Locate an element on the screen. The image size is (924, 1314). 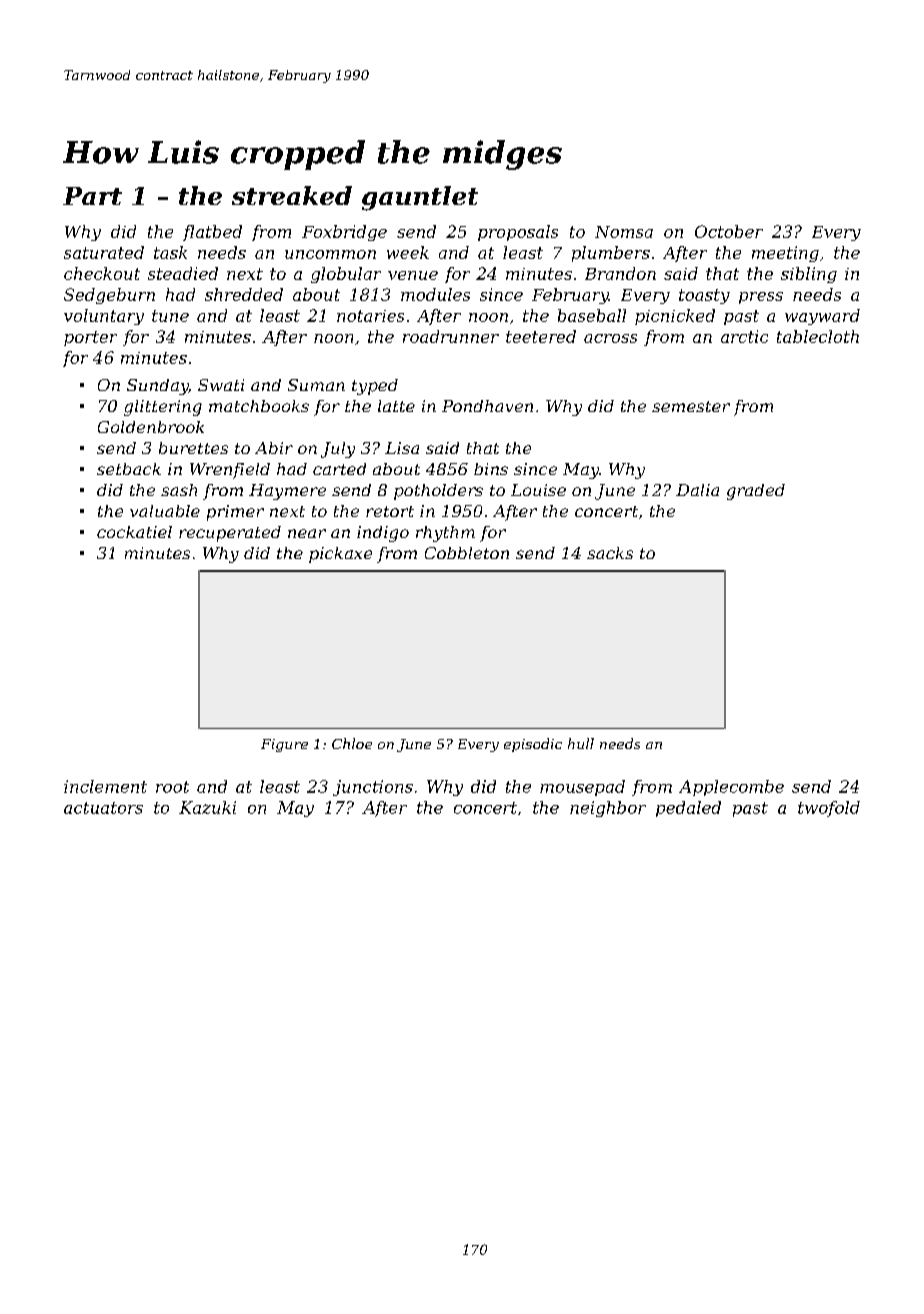
gauntlet is located at coordinates (420, 198).
